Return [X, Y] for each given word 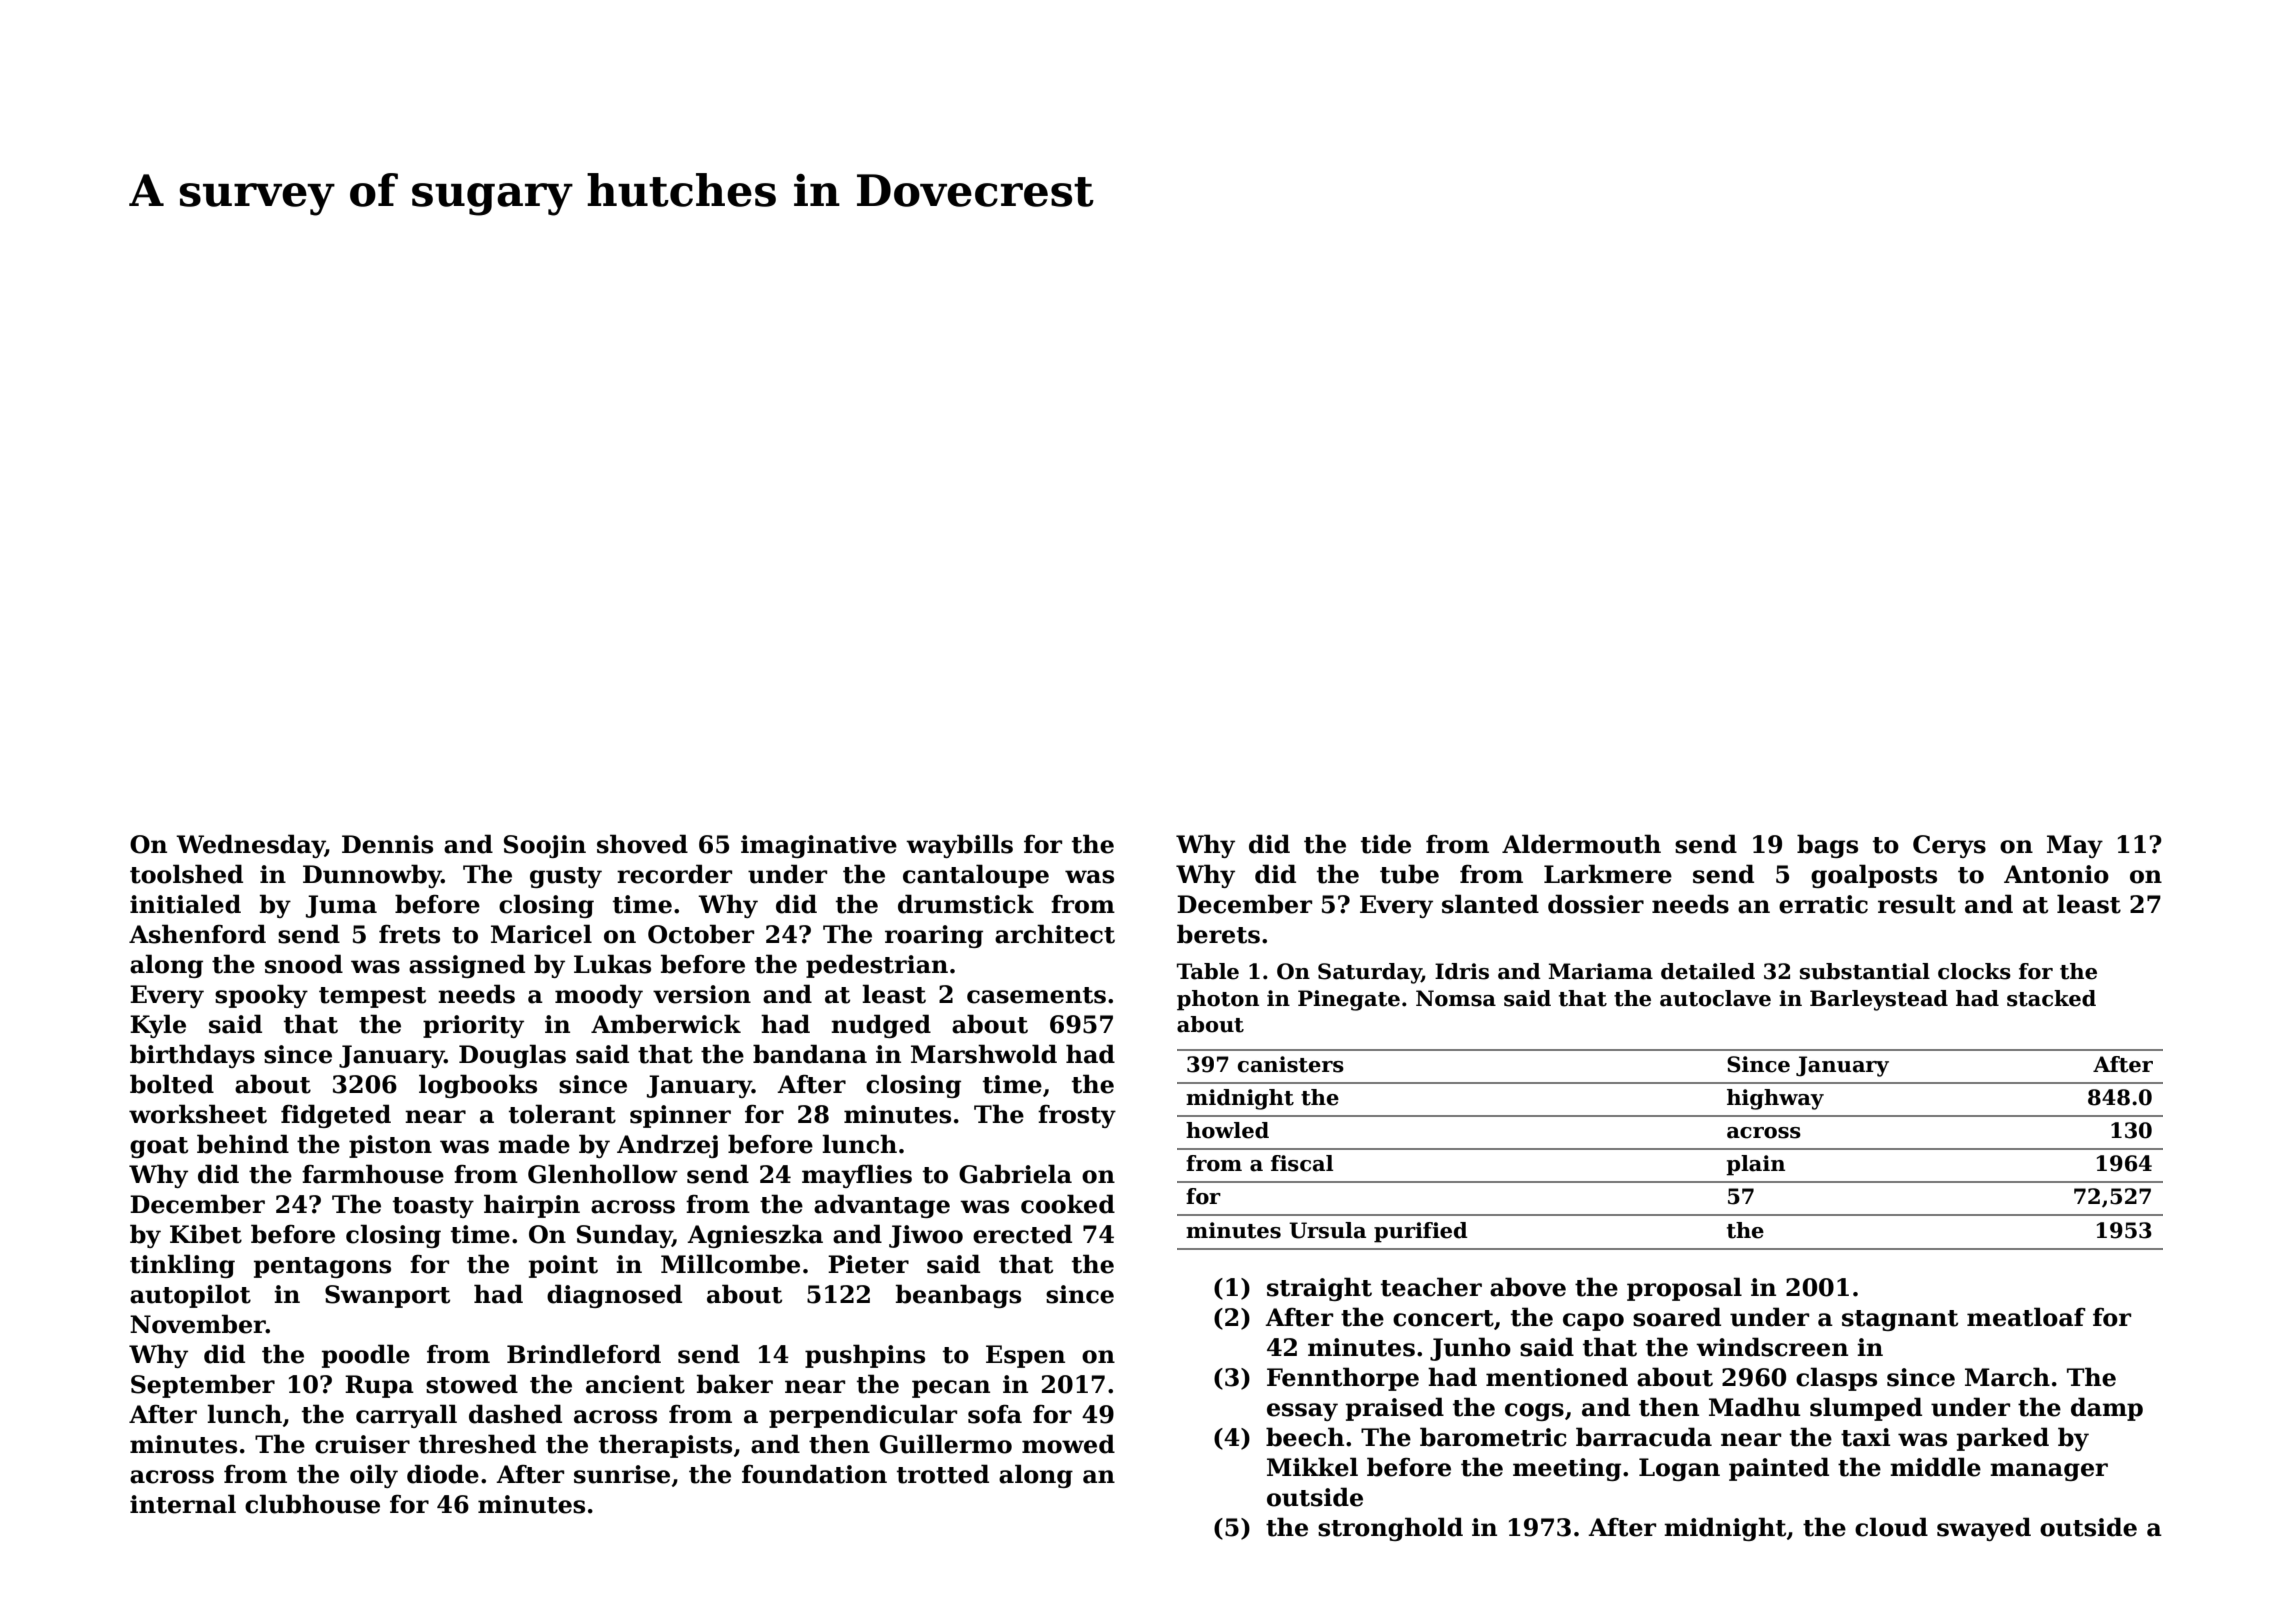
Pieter [868, 1264]
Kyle [158, 1026]
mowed [1068, 1444]
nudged [881, 1026]
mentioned [1557, 1377]
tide [1386, 844]
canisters [1291, 1064]
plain [1755, 1165]
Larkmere [1608, 874]
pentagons [322, 1267]
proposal [1684, 1289]
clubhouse [312, 1504]
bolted [172, 1084]
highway [1775, 1099]
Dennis [387, 844]
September [203, 1386]
